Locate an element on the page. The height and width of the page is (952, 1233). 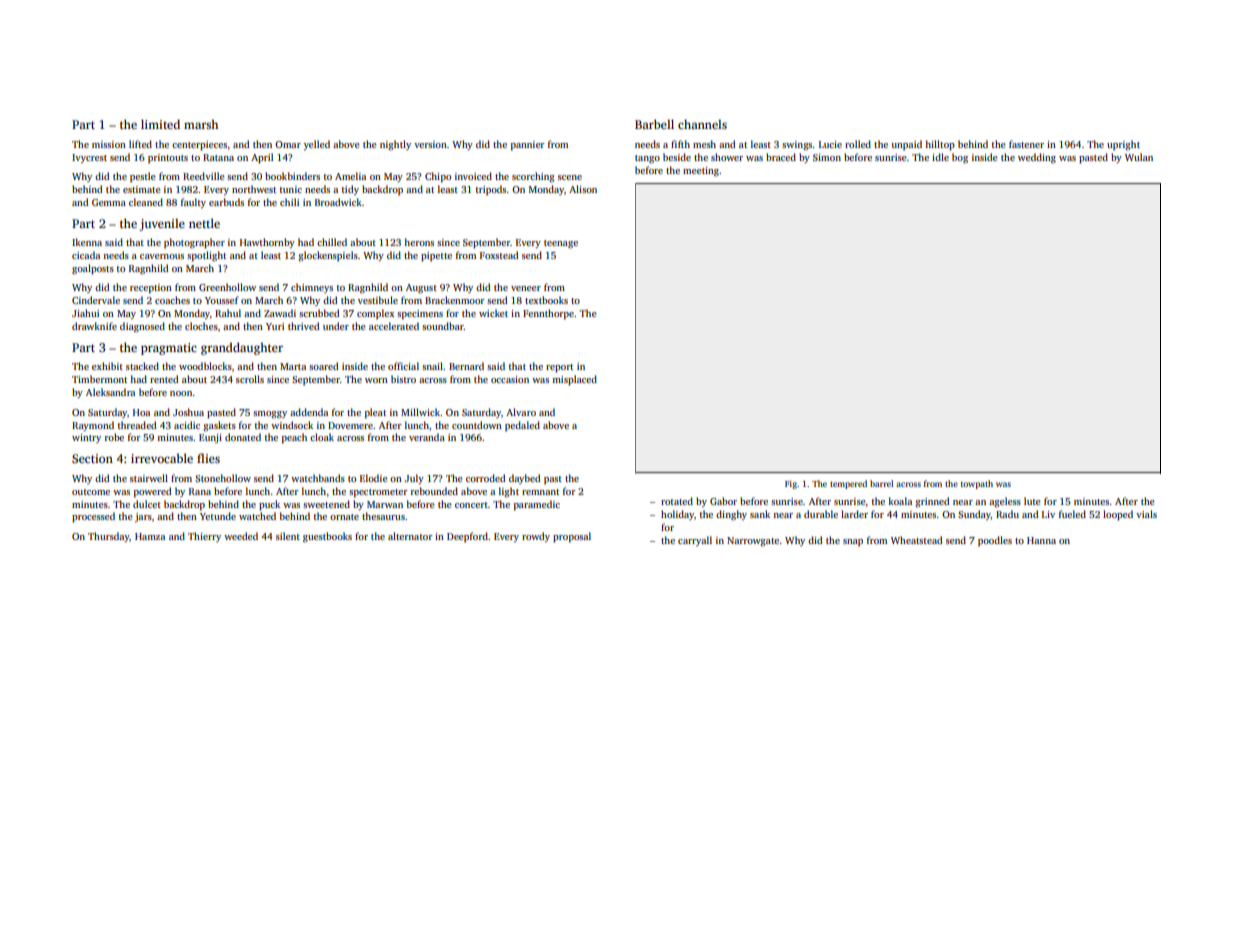
teenage is located at coordinates (561, 244).
